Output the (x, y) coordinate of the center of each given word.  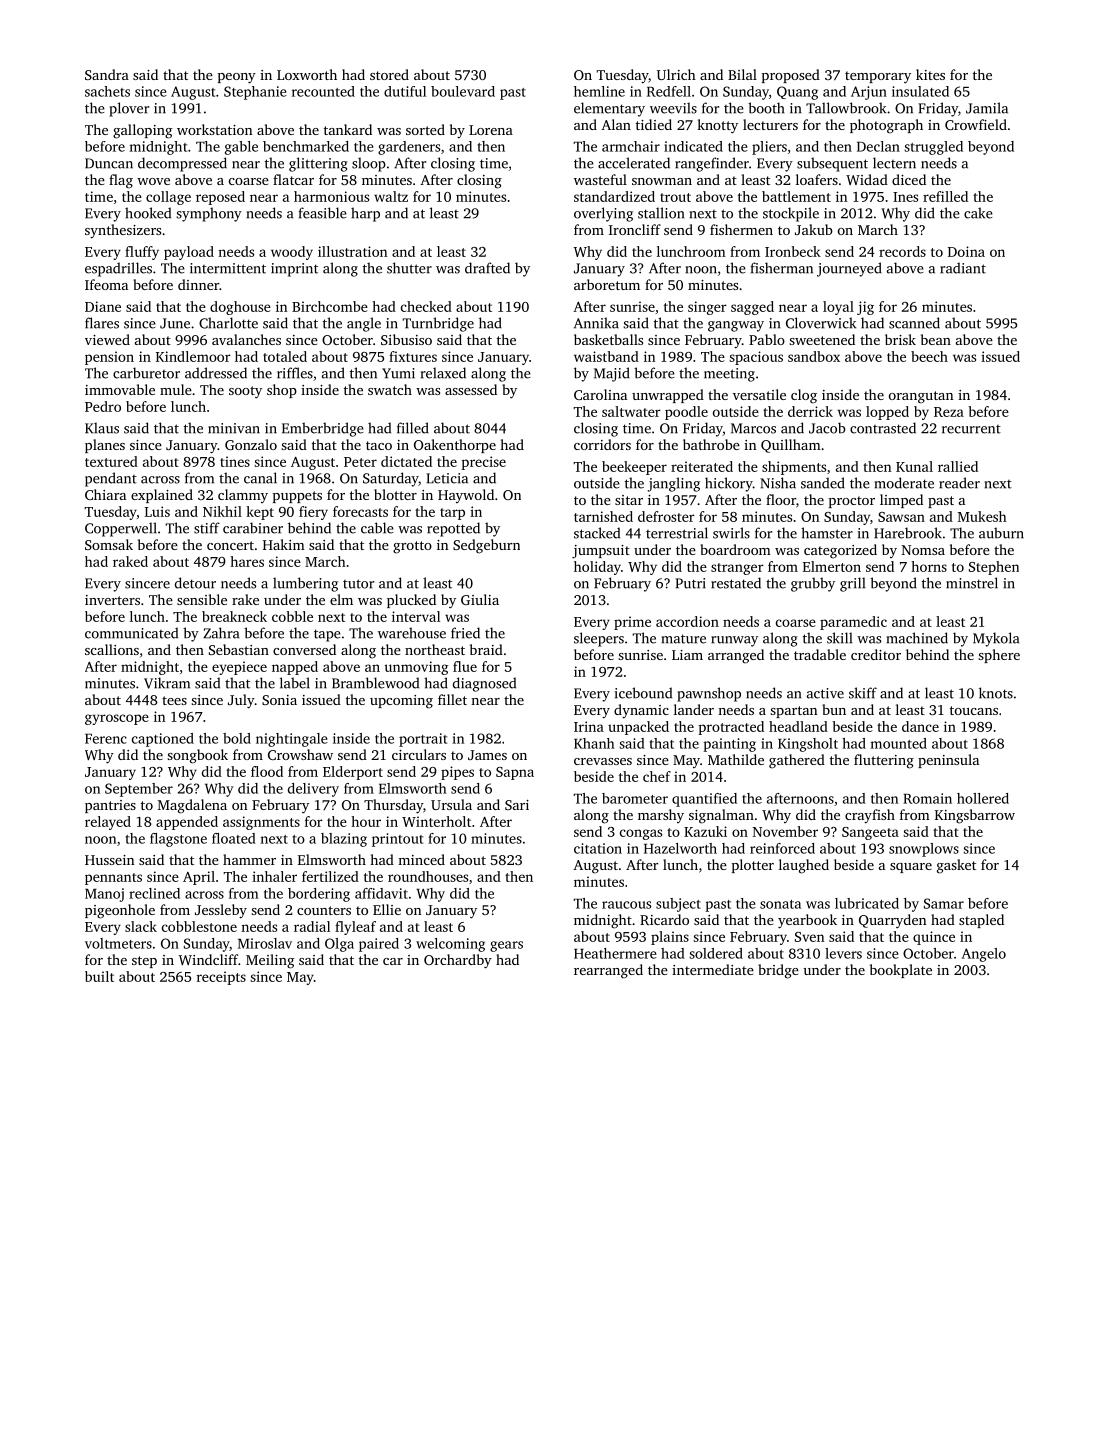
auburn (1001, 533)
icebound (643, 693)
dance (920, 726)
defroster (666, 516)
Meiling (270, 961)
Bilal (742, 74)
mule (176, 389)
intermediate (713, 969)
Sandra (107, 74)
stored (389, 74)
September (139, 790)
